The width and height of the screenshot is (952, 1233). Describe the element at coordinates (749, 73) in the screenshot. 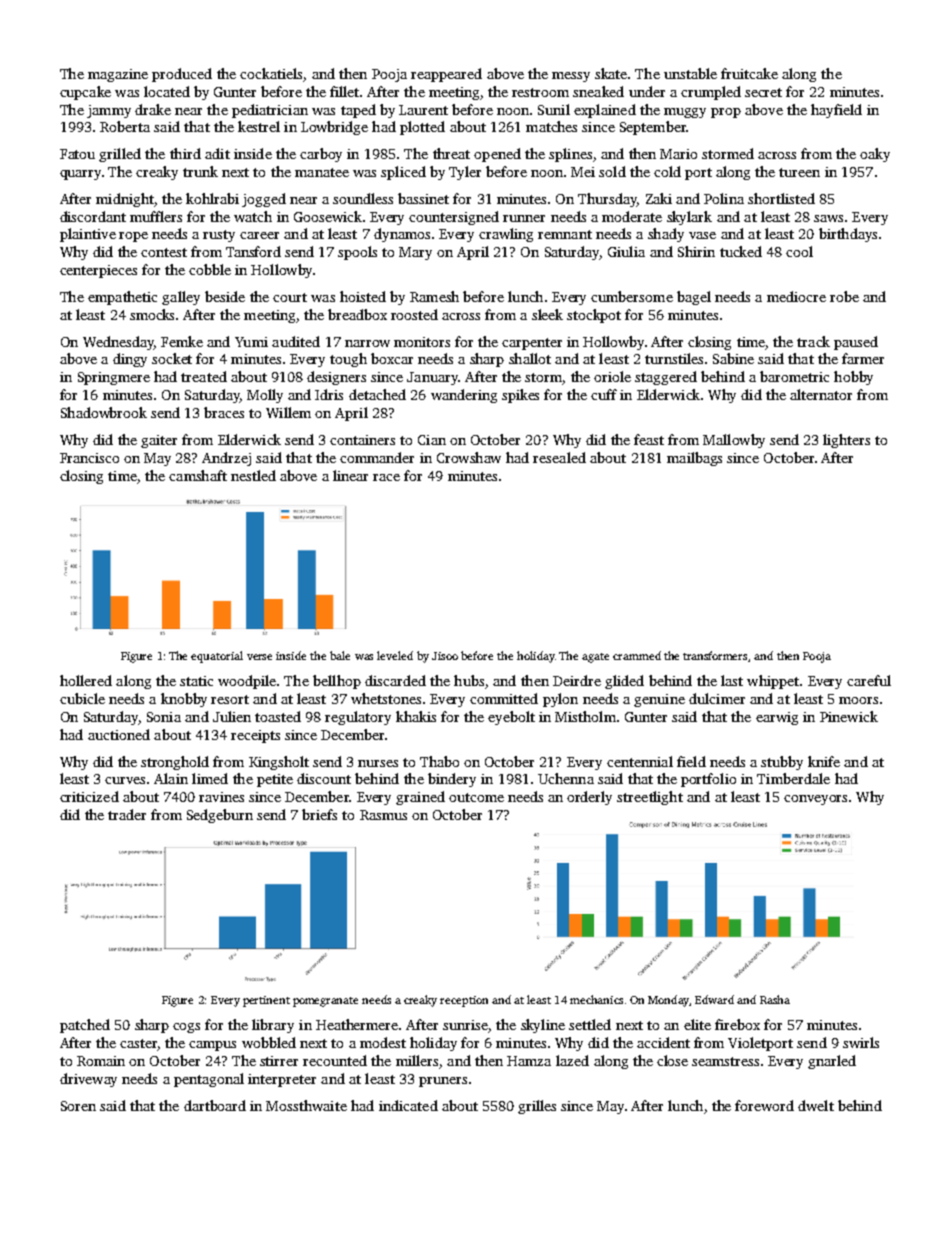

I see `fruitcake` at that location.
